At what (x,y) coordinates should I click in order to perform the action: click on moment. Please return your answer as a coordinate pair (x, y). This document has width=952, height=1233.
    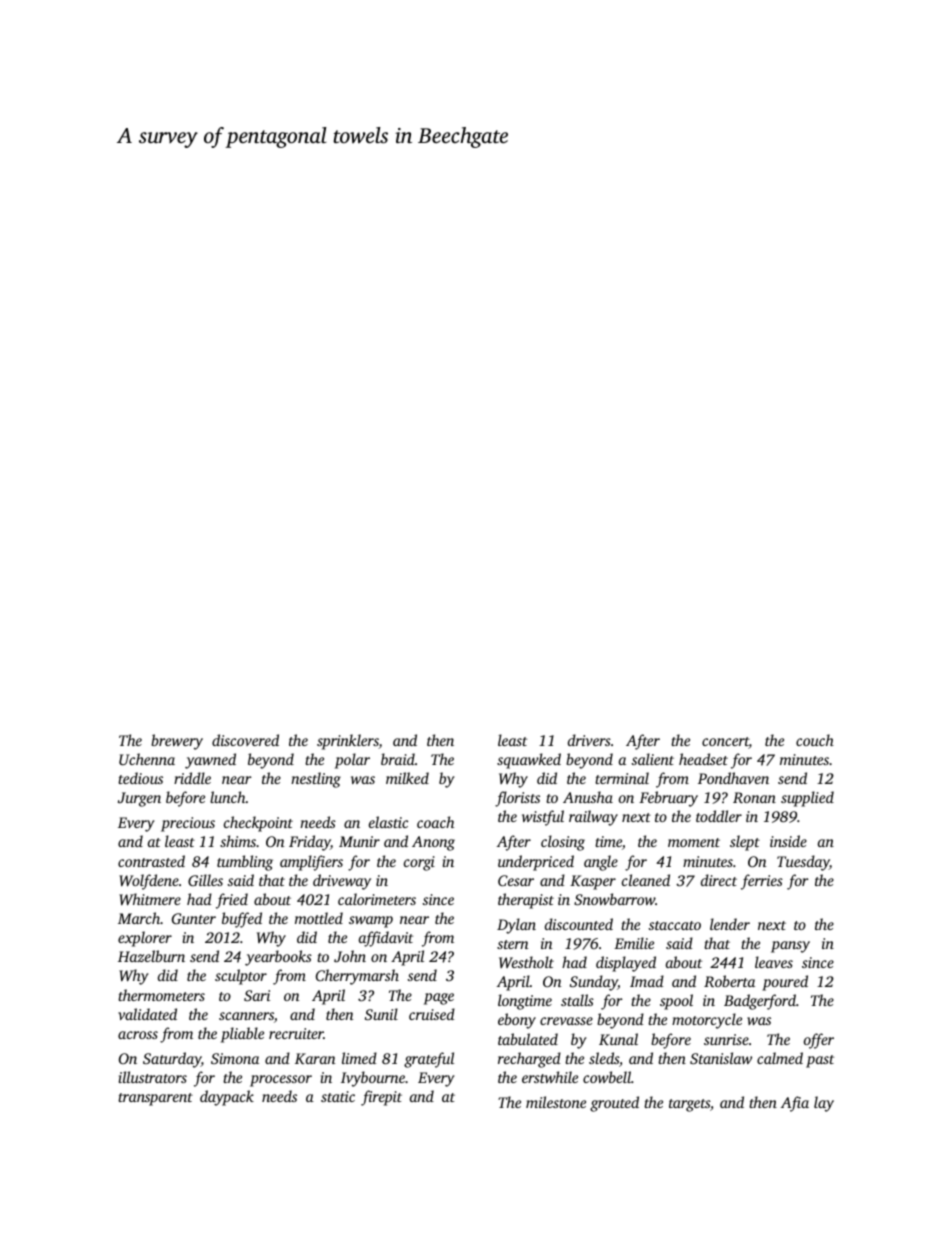
    Looking at the image, I should click on (694, 842).
